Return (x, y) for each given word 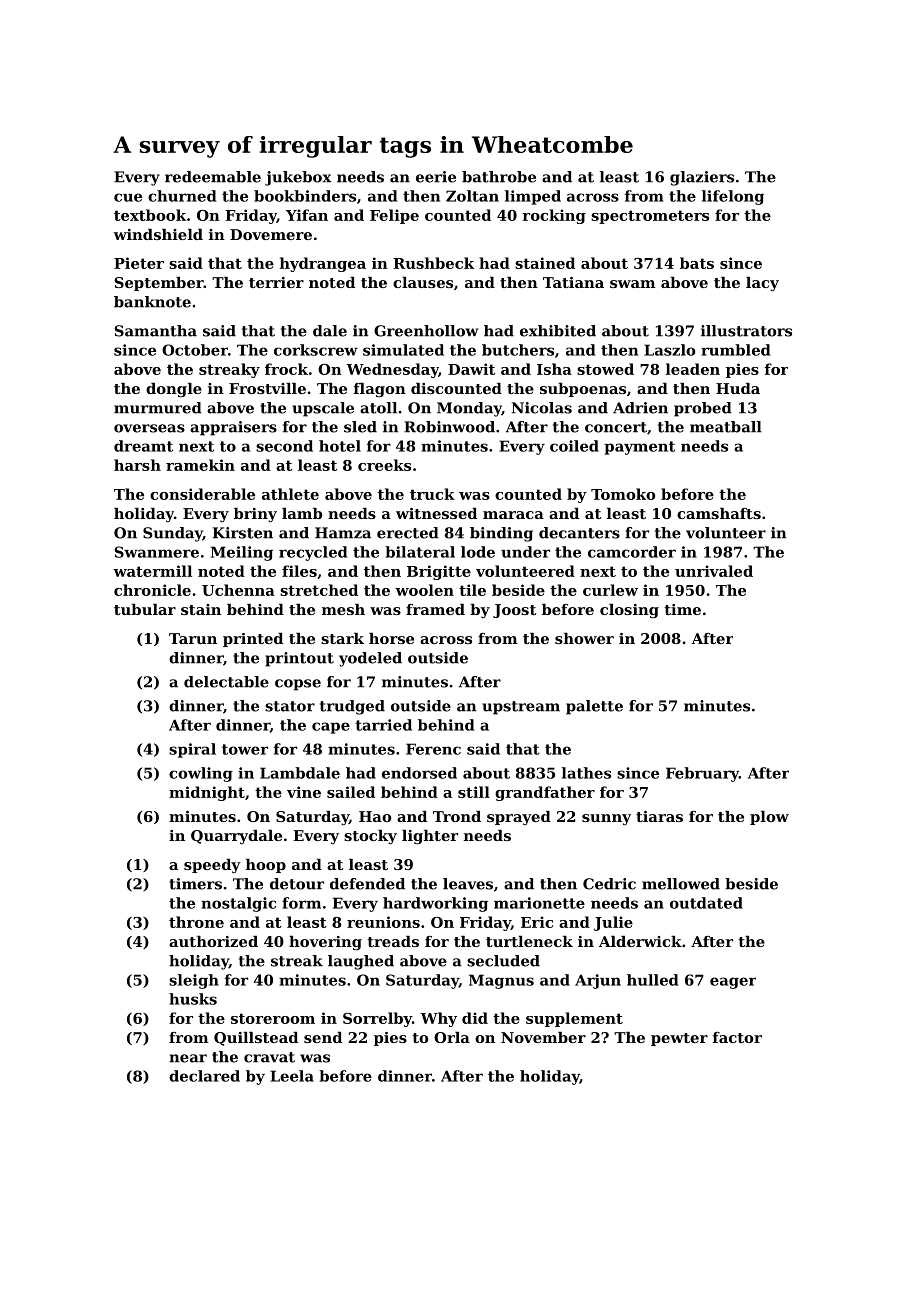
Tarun (193, 638)
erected (408, 533)
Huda (738, 388)
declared (204, 1076)
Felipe (394, 216)
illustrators (746, 331)
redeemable (213, 177)
